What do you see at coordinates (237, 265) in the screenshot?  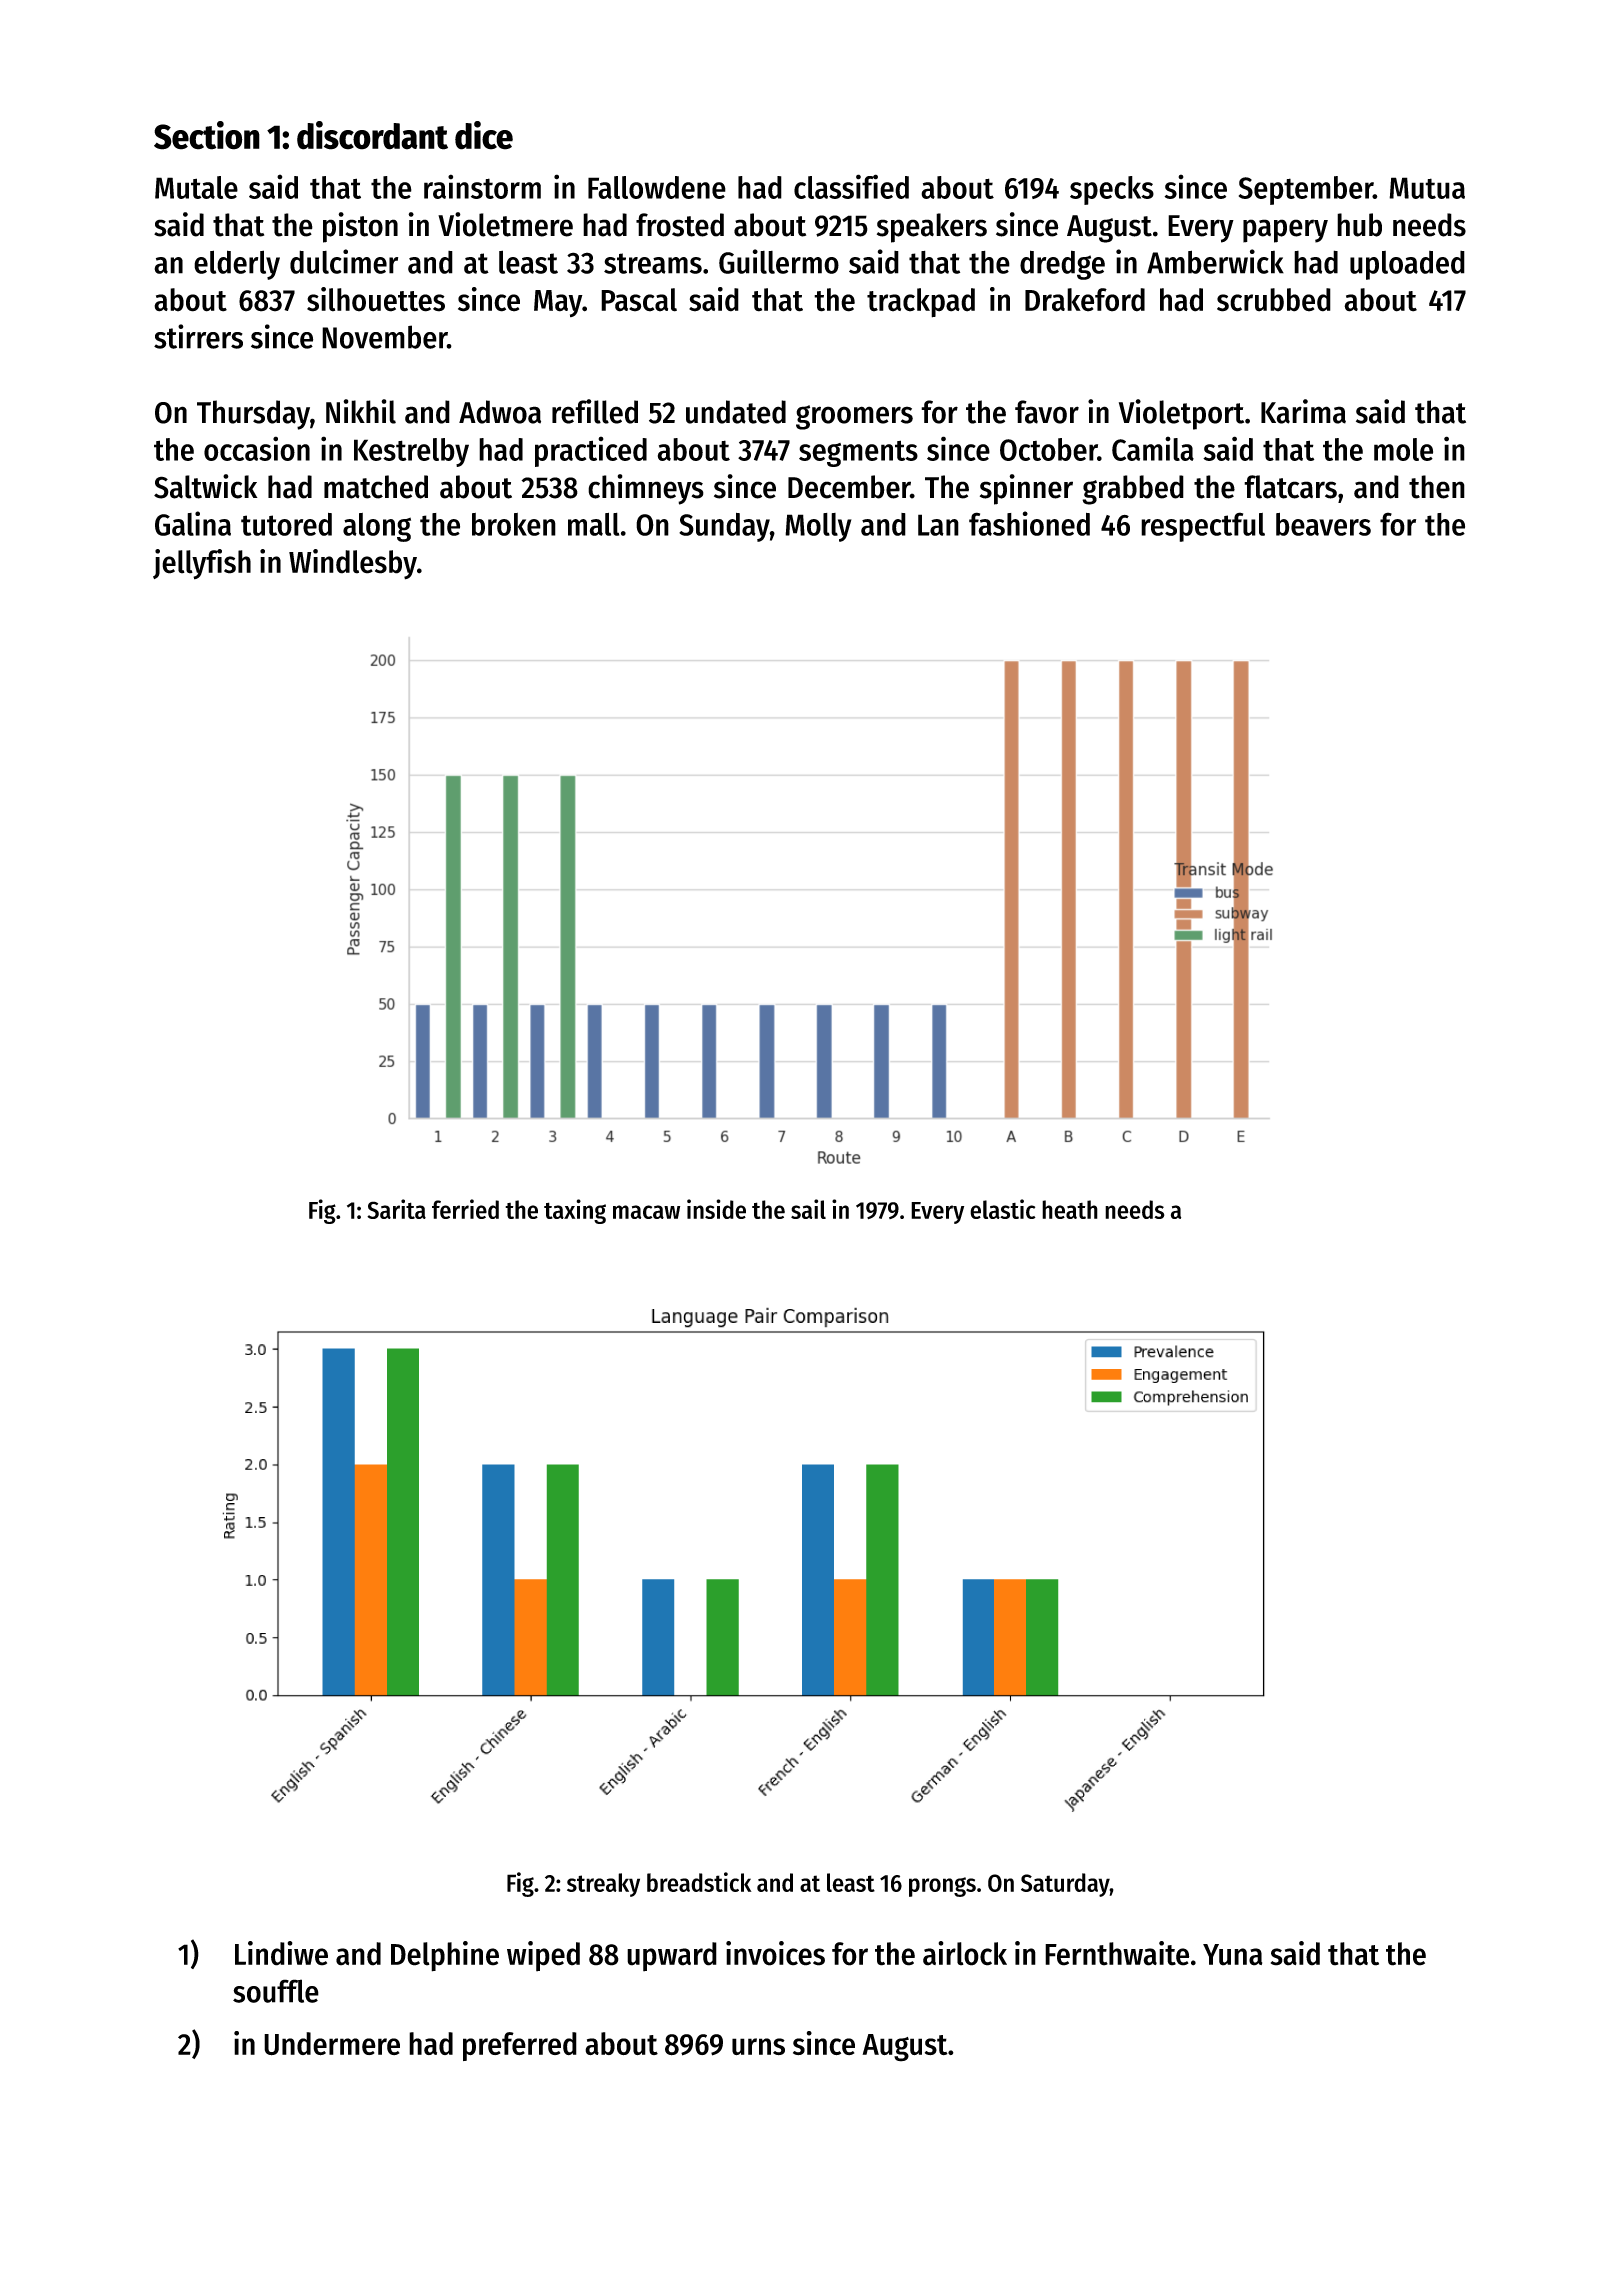 I see `elderly` at bounding box center [237, 265].
